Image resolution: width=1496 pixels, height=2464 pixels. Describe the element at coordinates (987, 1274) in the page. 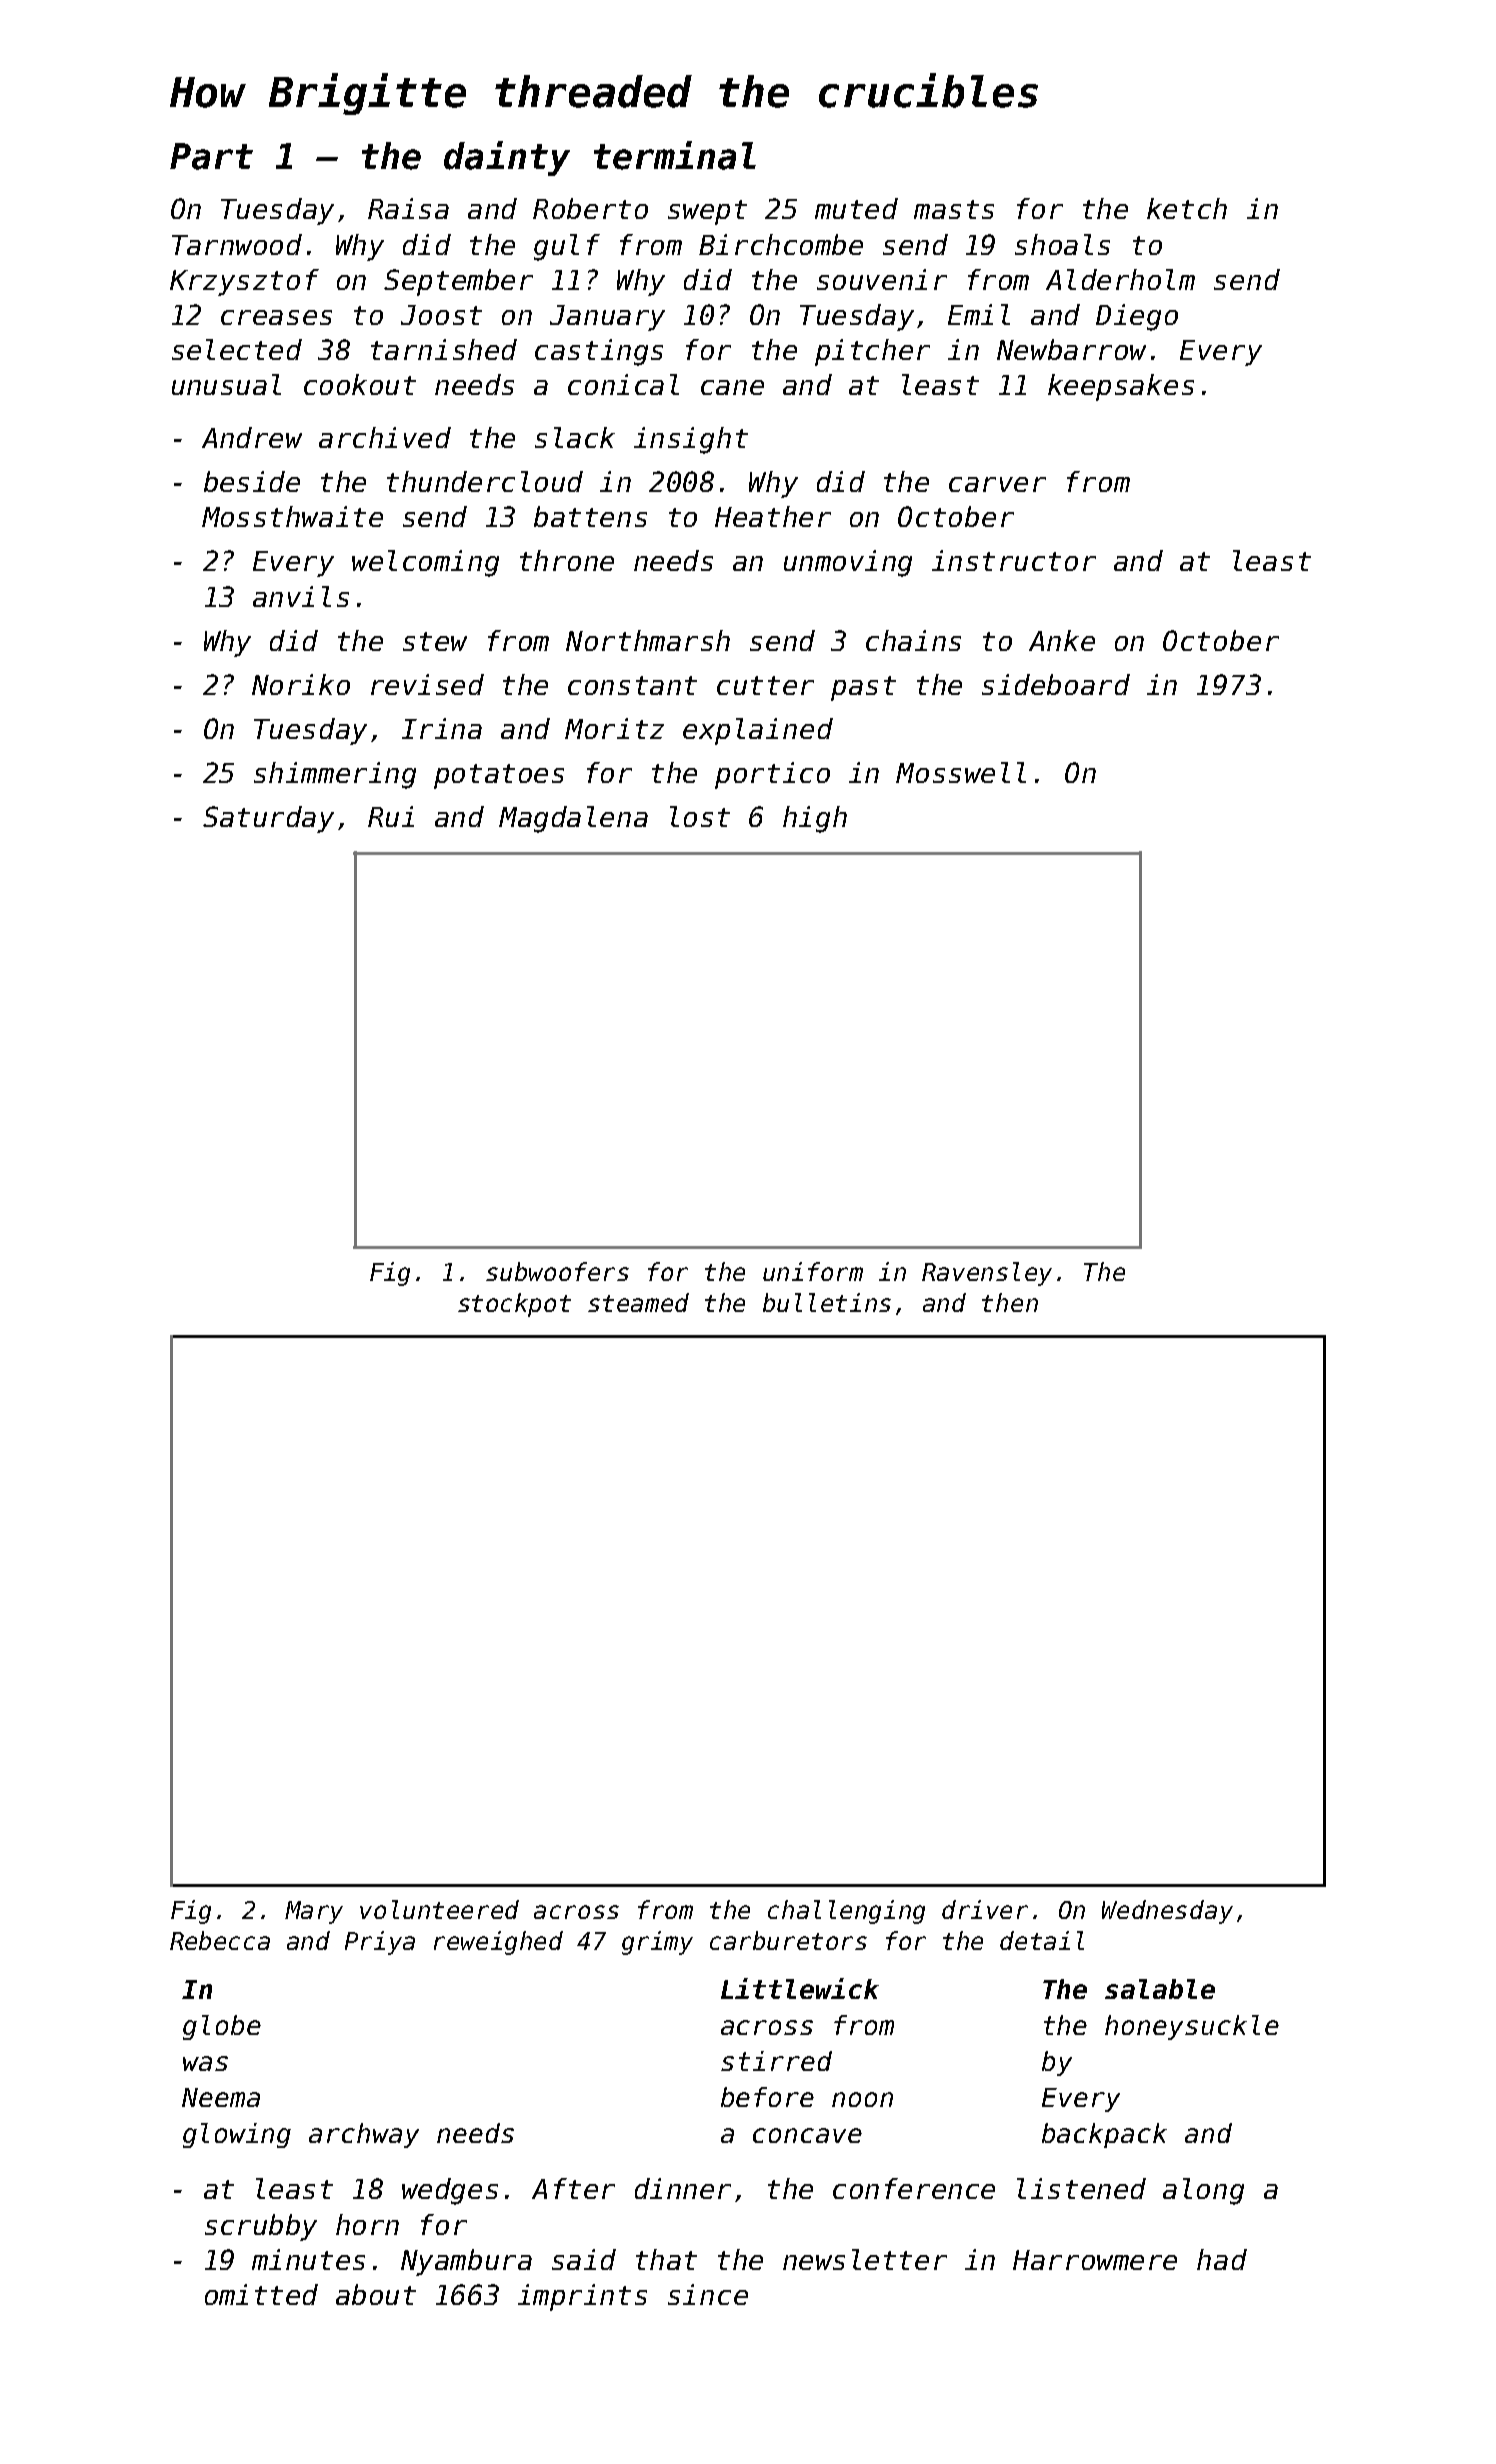

I see `Ravensley` at that location.
